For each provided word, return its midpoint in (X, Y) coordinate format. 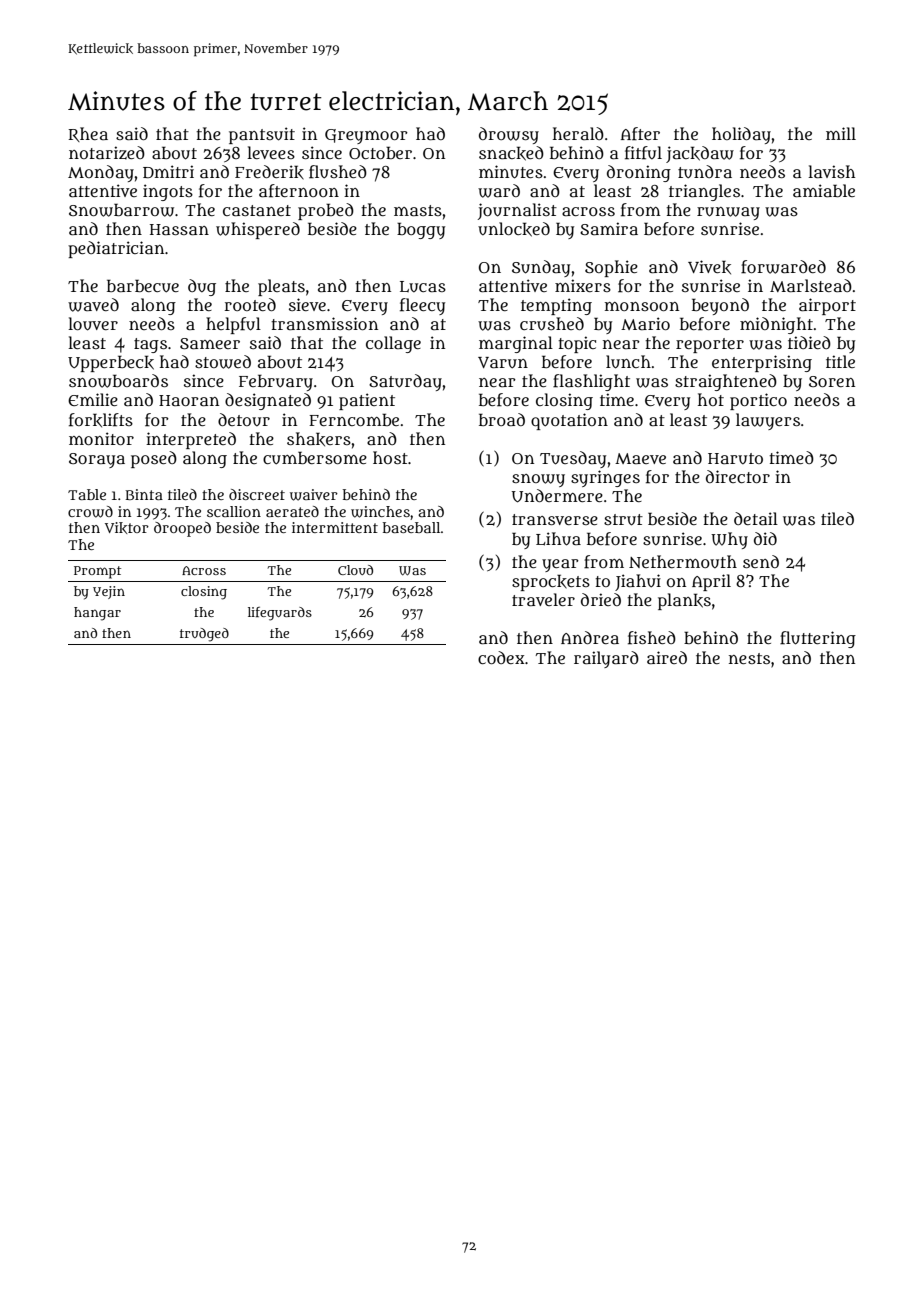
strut (623, 520)
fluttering (818, 639)
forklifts (101, 420)
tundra (705, 172)
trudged (204, 635)
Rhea (88, 134)
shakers (319, 439)
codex (501, 657)
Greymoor (366, 136)
